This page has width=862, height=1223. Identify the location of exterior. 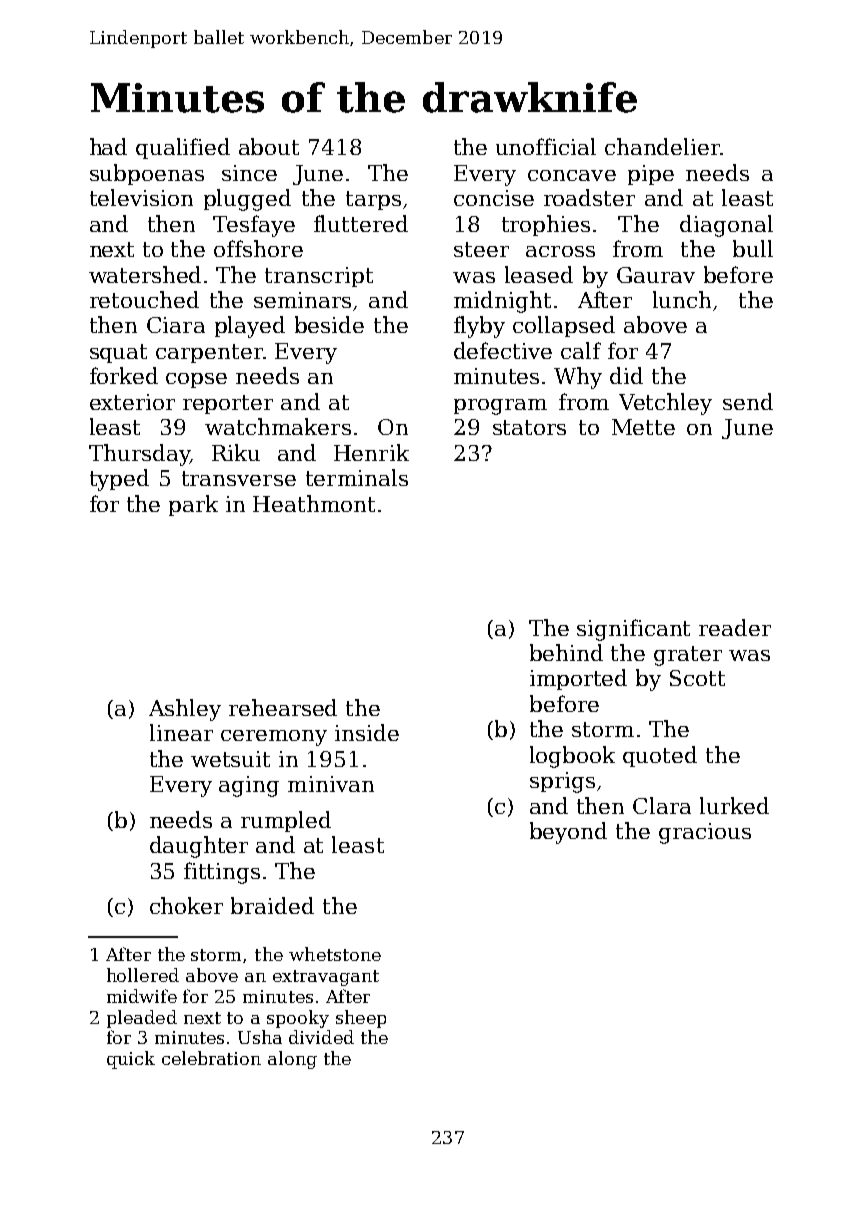
(132, 402).
